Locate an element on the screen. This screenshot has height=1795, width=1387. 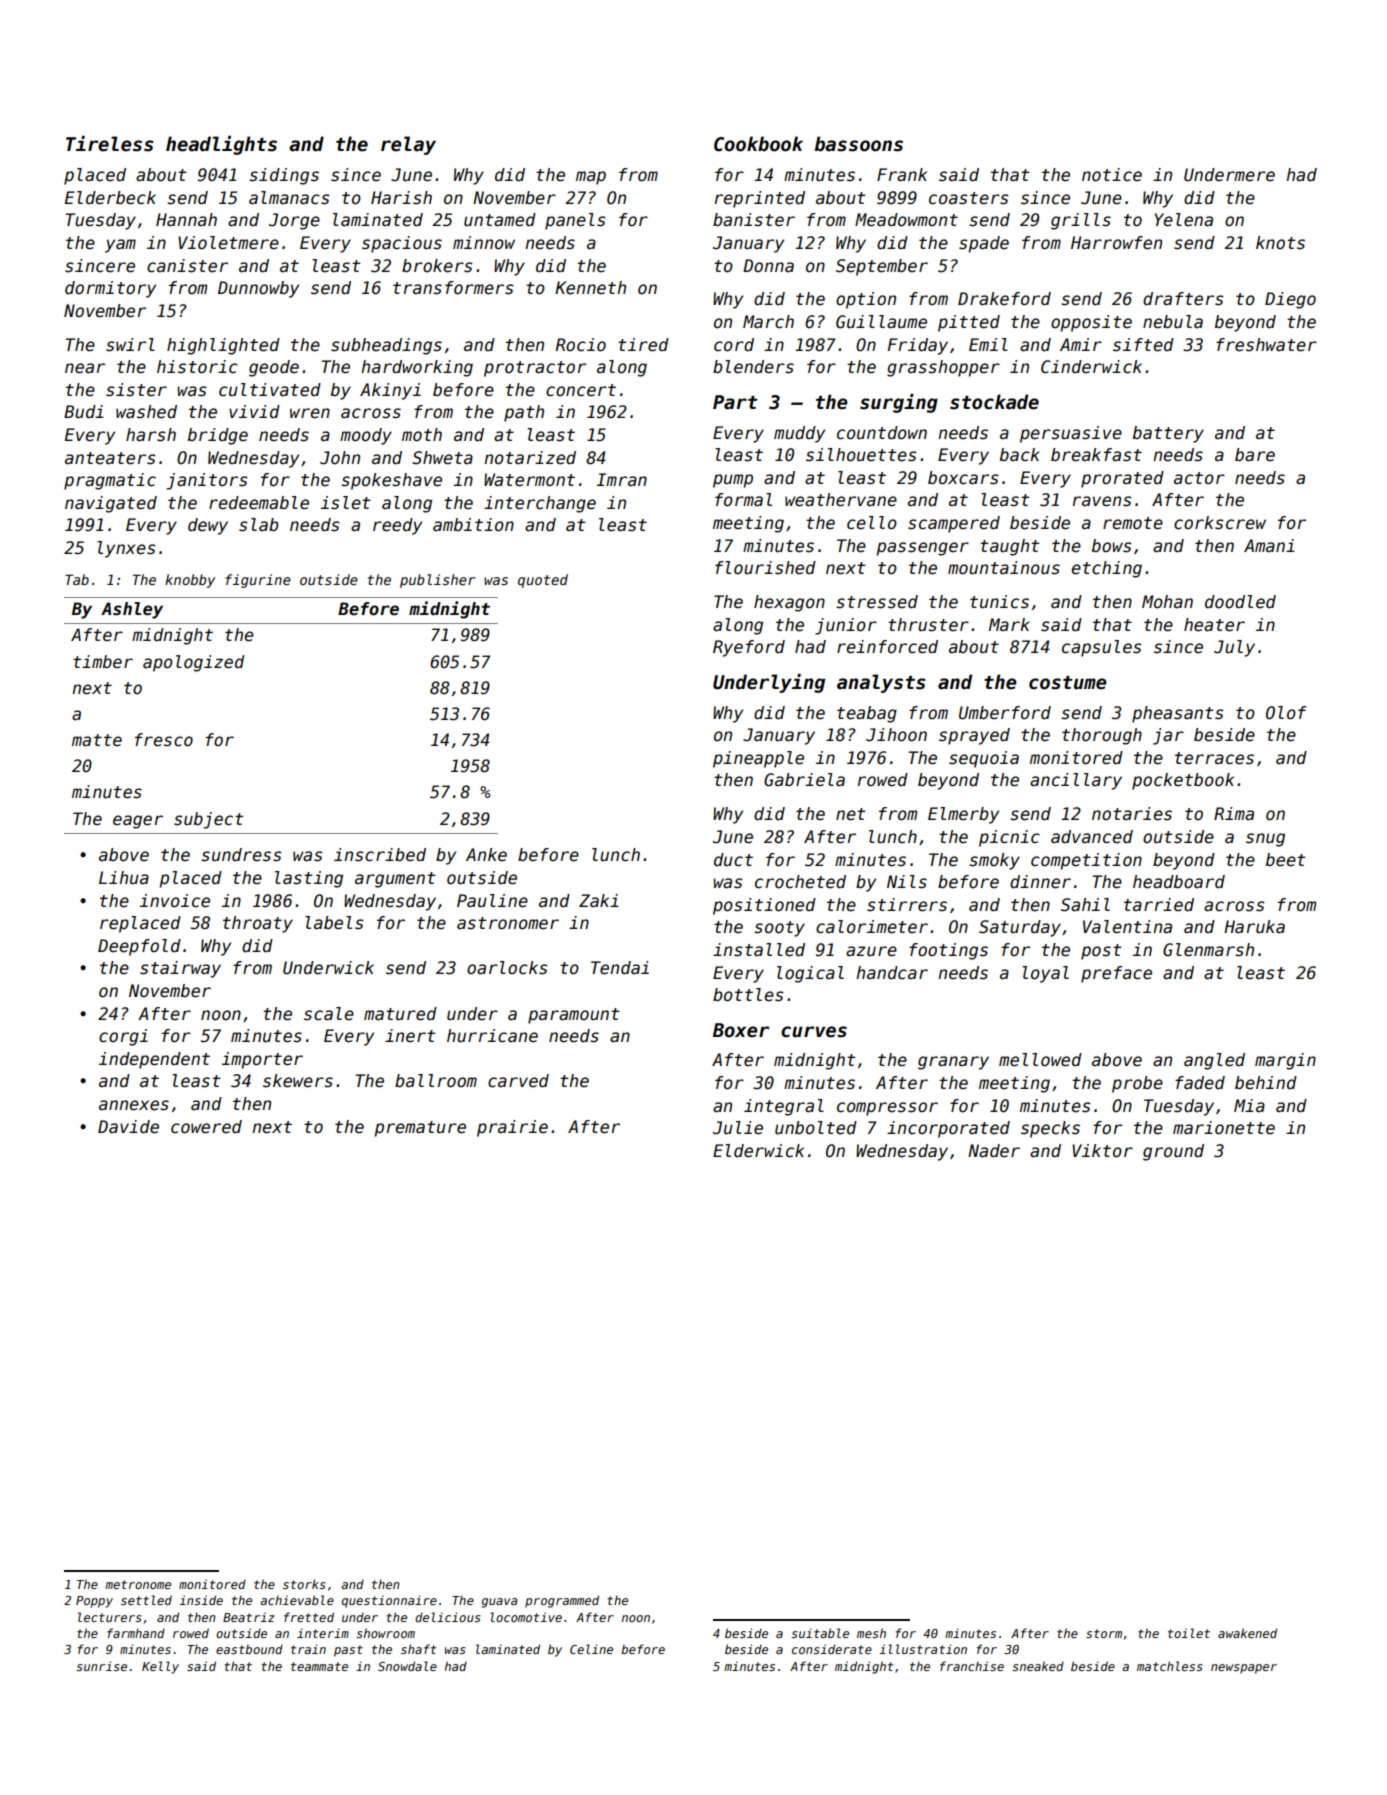
suitable is located at coordinates (820, 1633).
